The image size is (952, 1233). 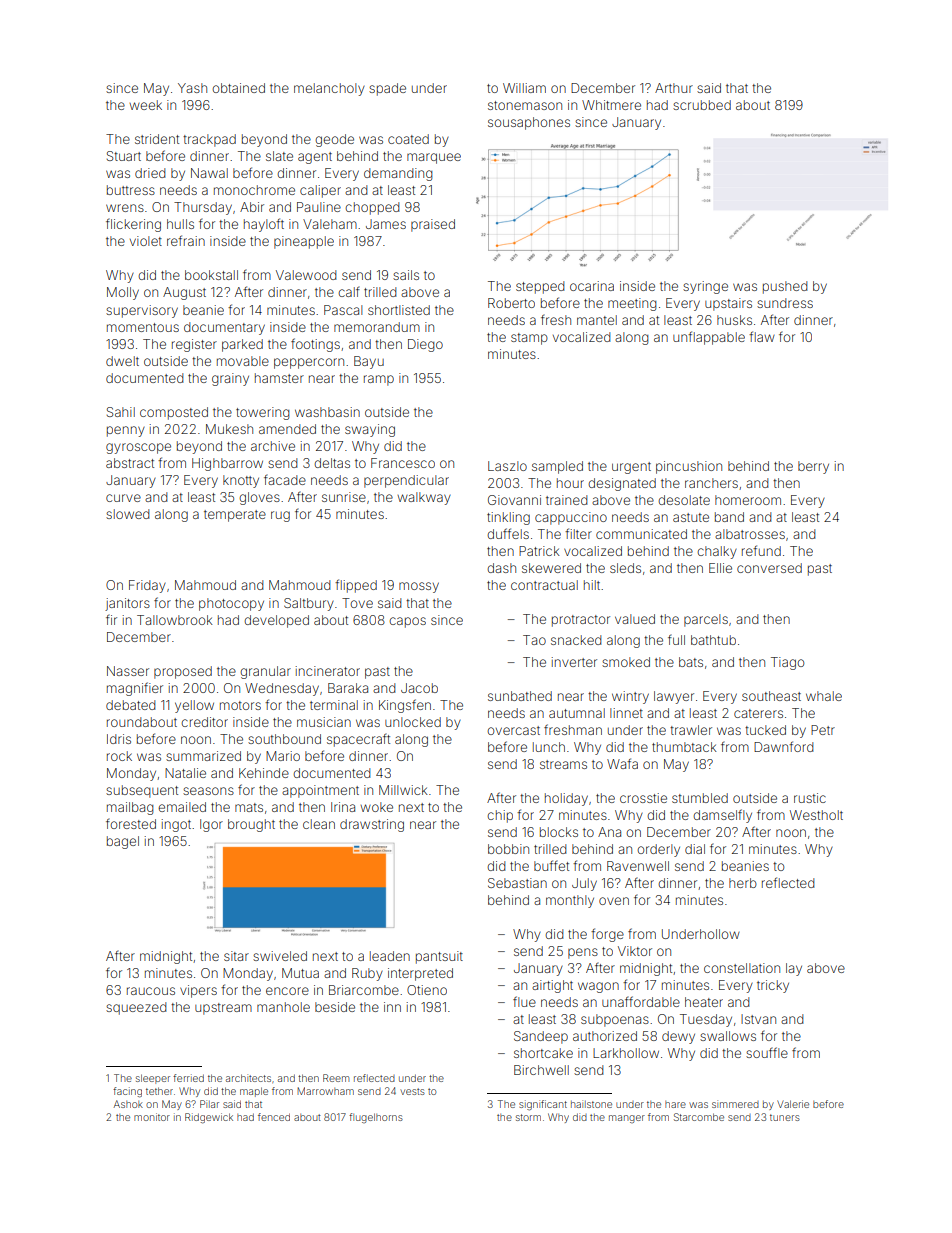 I want to click on crosstie, so click(x=643, y=798).
